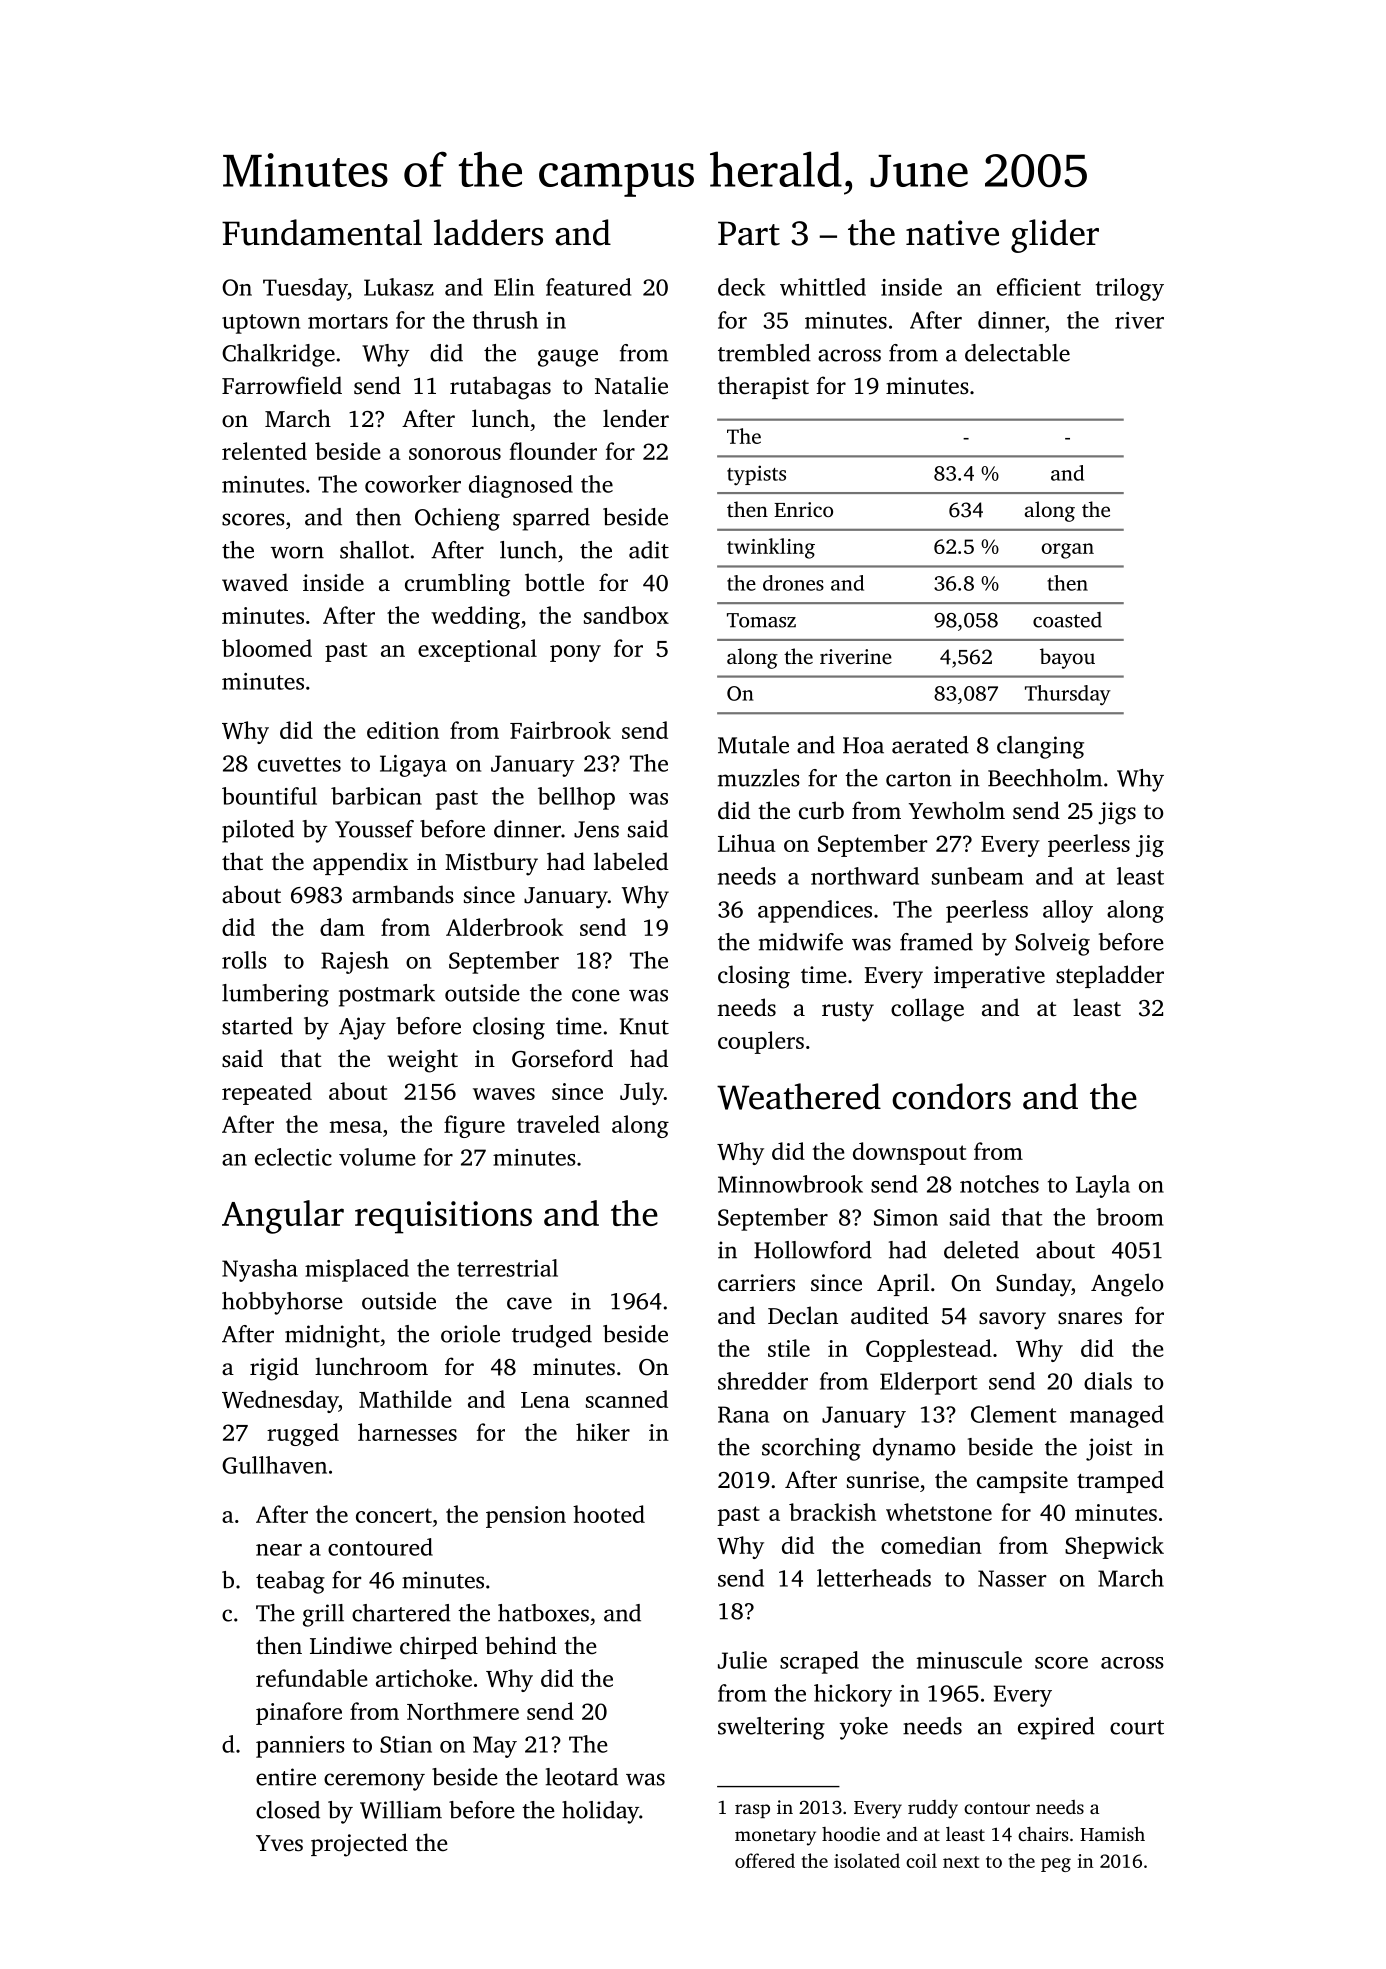  What do you see at coordinates (403, 894) in the page?
I see `armbands` at bounding box center [403, 894].
